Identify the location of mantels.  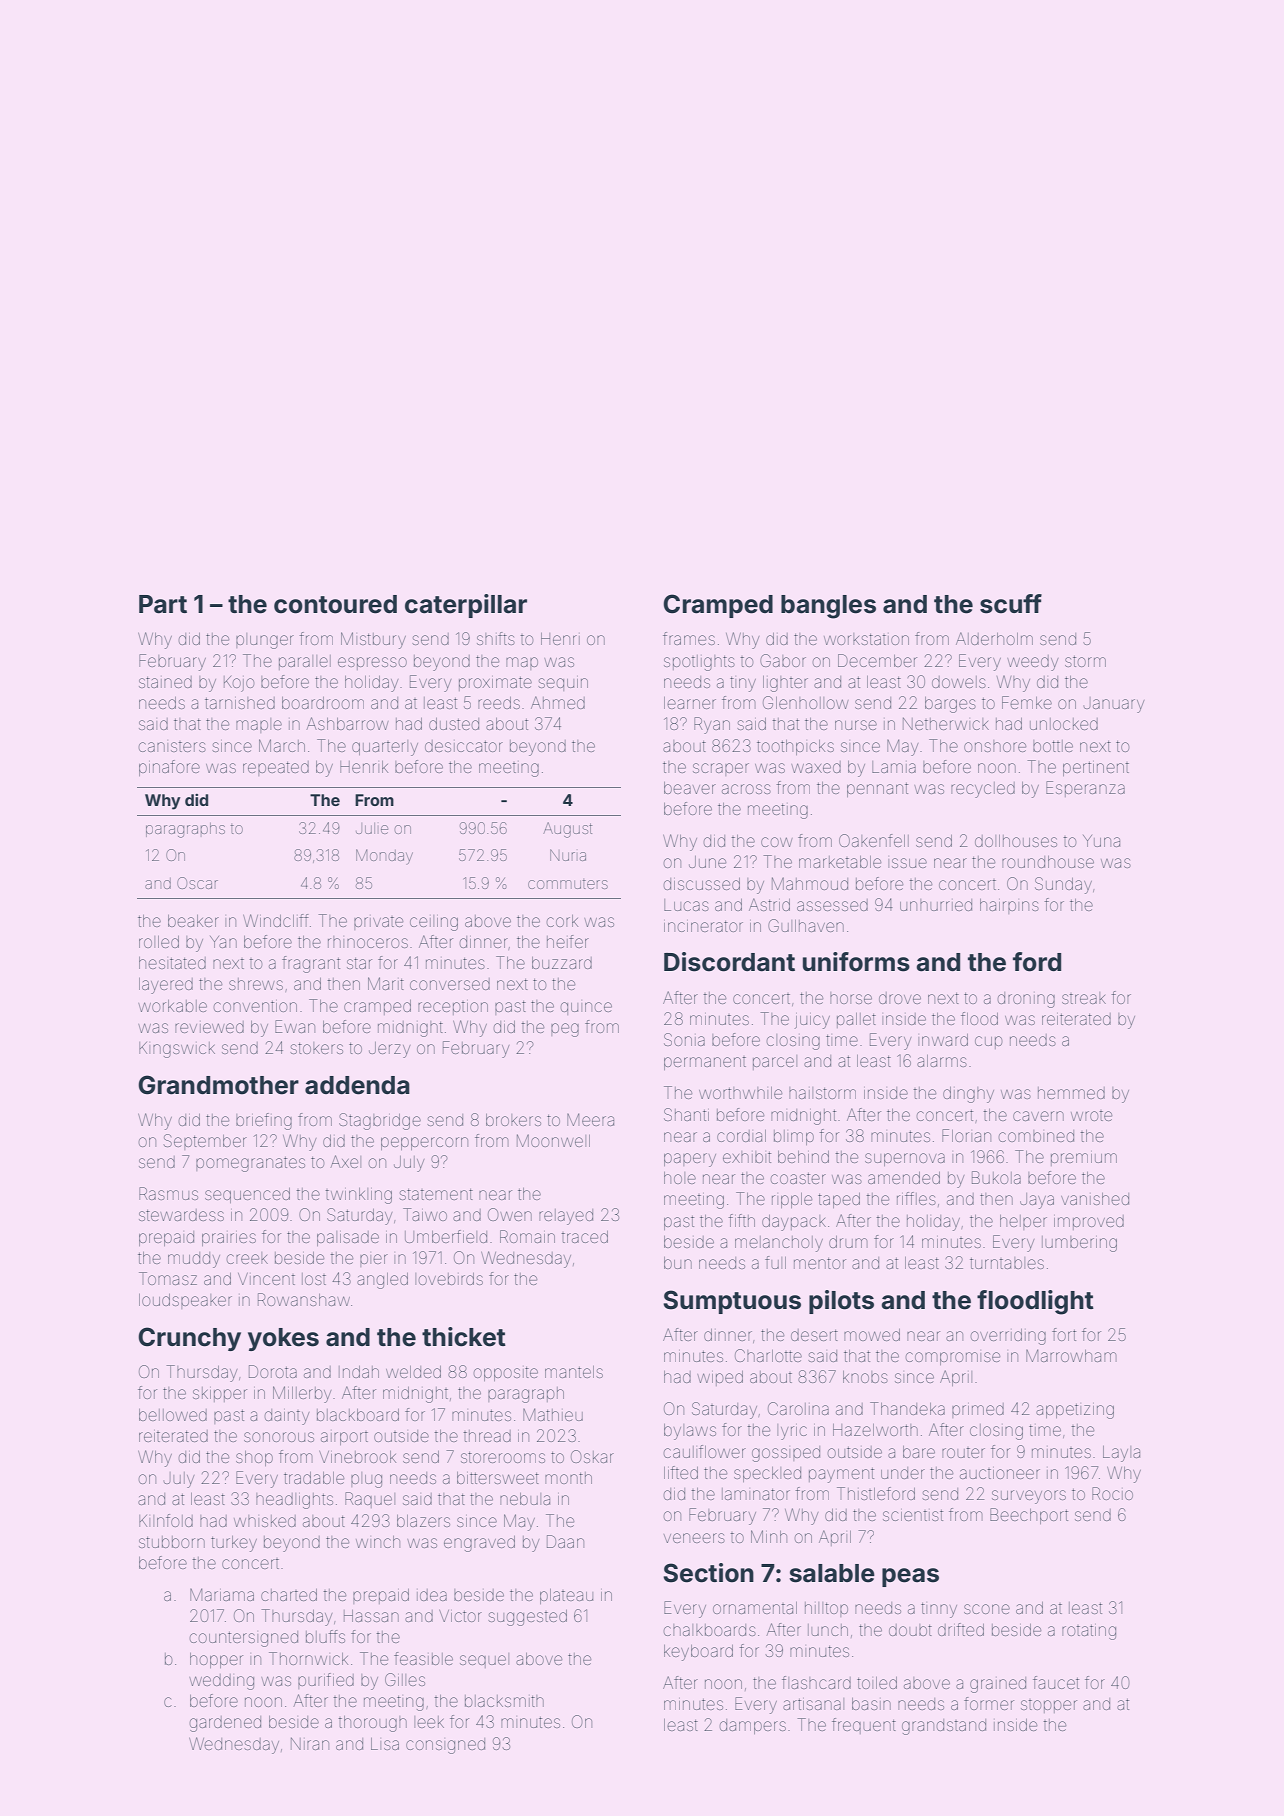
(574, 1372).
